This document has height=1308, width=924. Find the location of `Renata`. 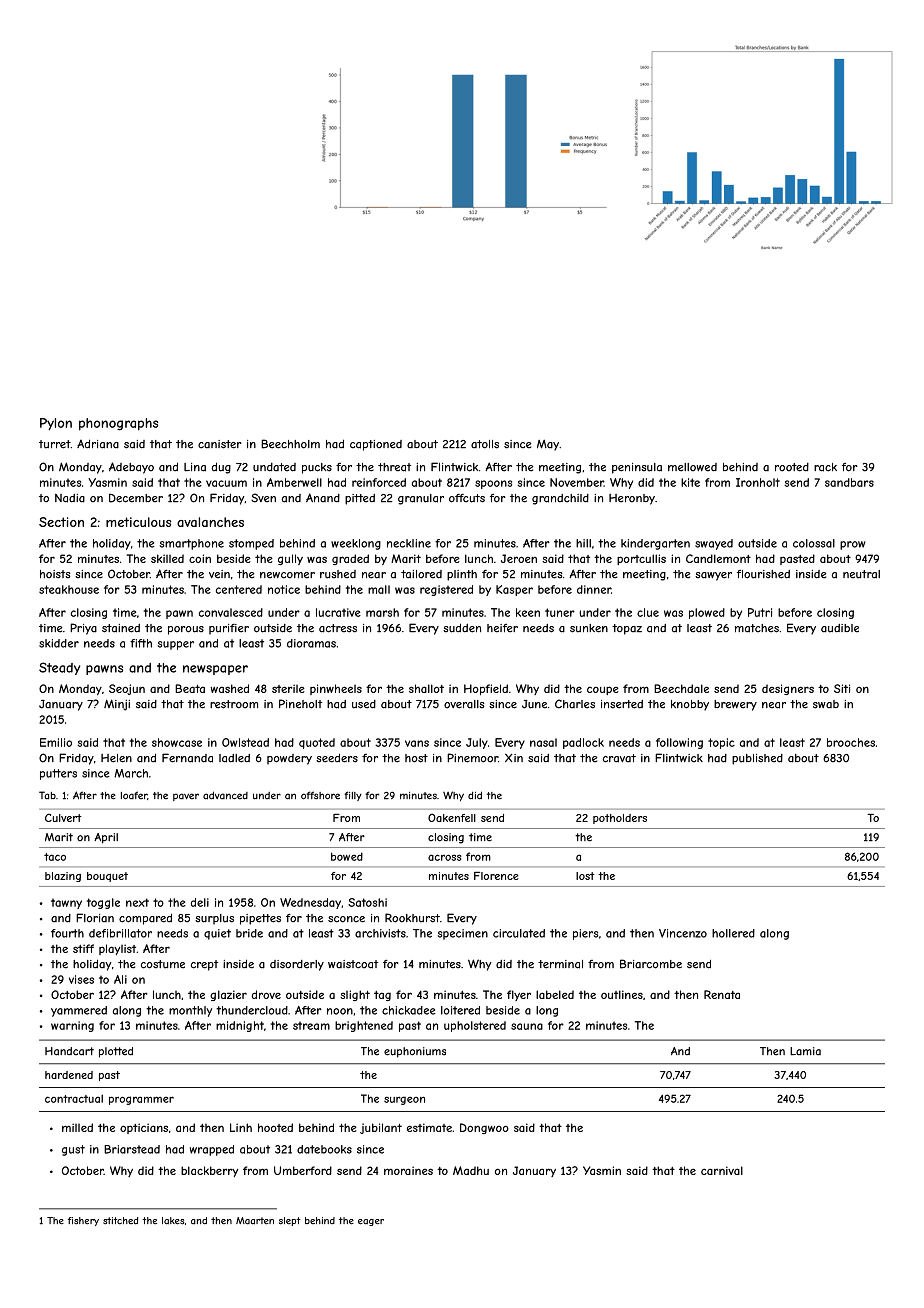

Renata is located at coordinates (722, 994).
